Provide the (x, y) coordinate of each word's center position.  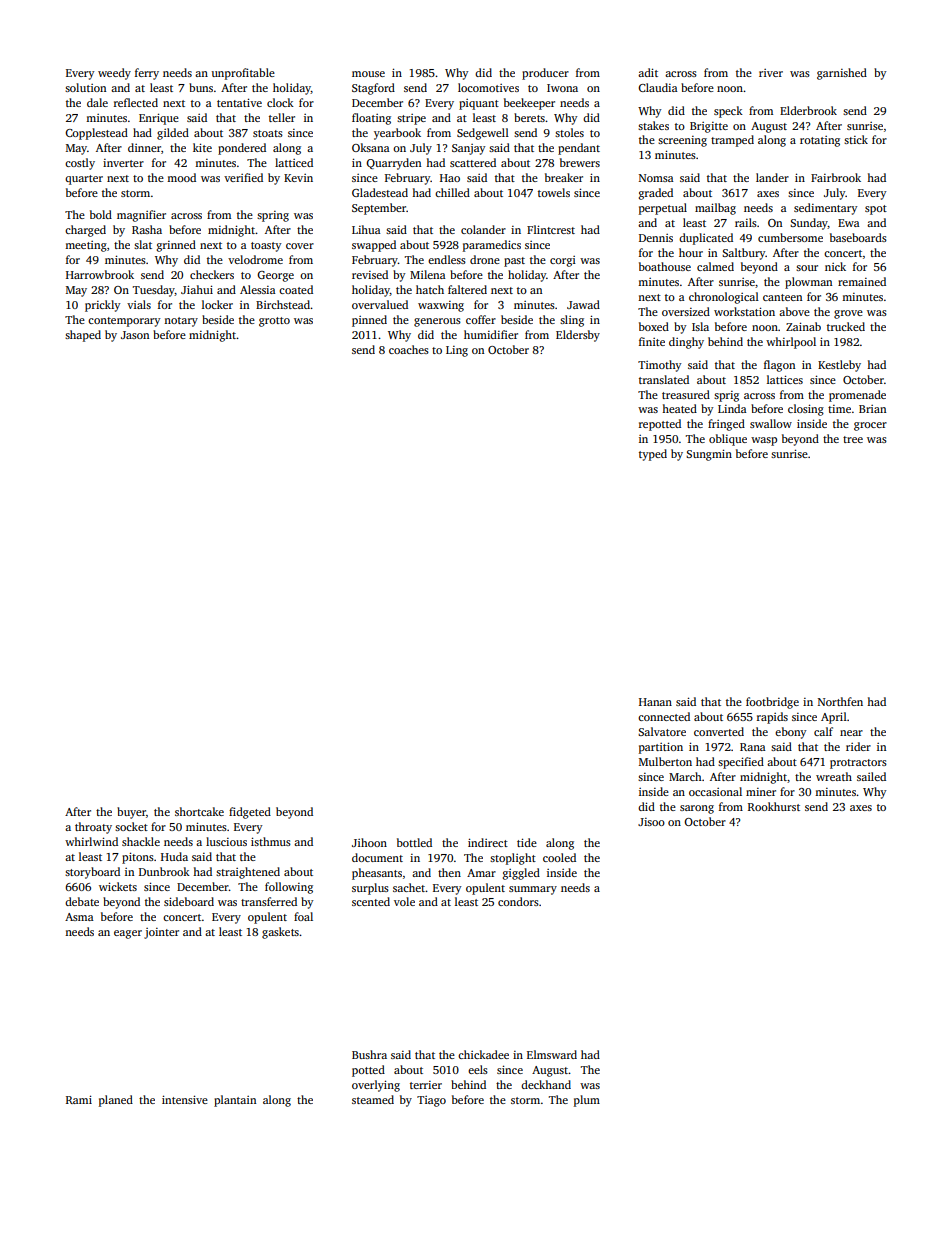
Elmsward (552, 1054)
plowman (808, 283)
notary (181, 322)
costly (80, 164)
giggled (521, 874)
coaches (409, 349)
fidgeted (250, 813)
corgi (563, 261)
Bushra (369, 1054)
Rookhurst (774, 806)
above (794, 311)
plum (587, 1101)
